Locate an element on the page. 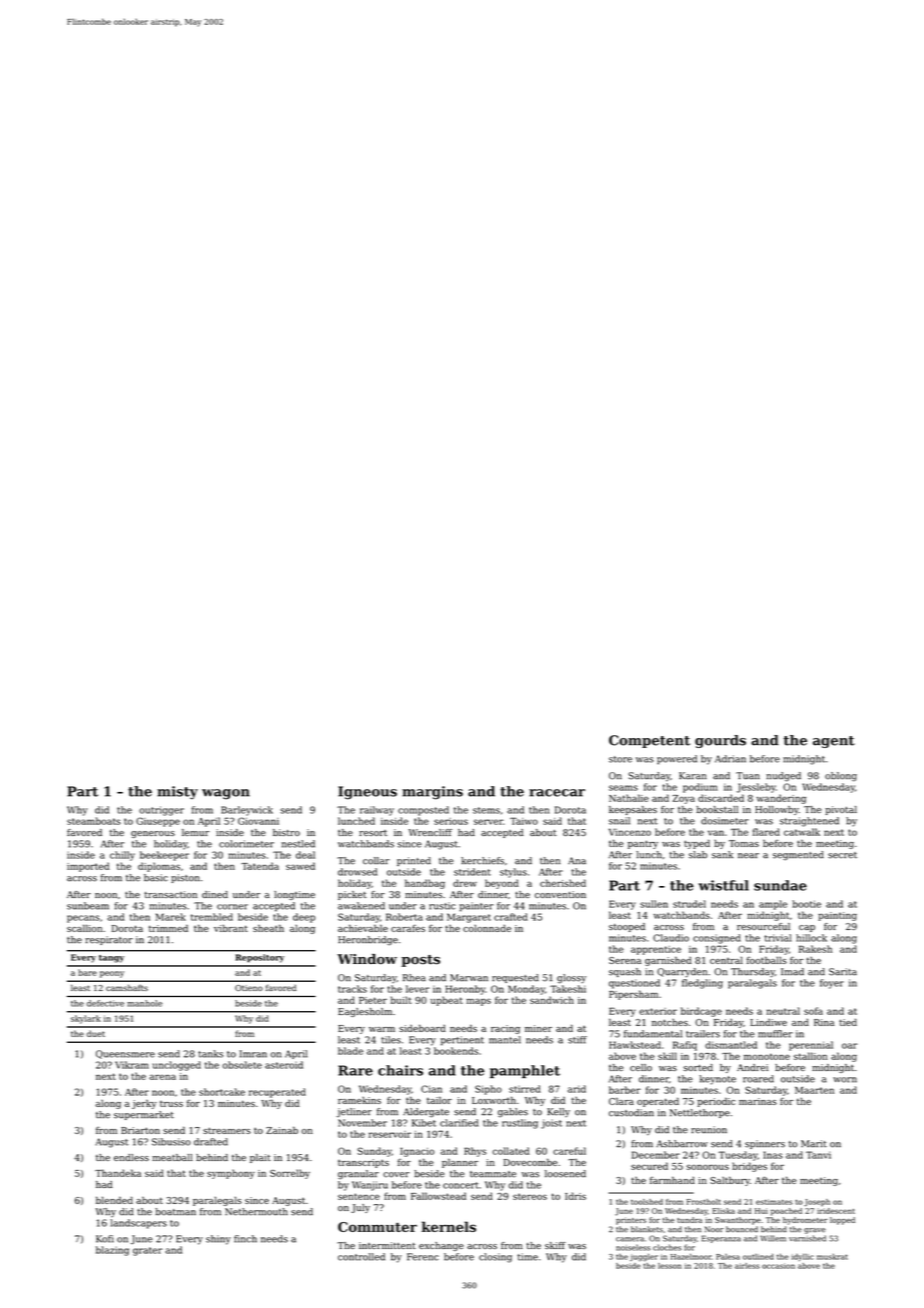 This page has width=924, height=1308. racecar is located at coordinates (557, 793).
